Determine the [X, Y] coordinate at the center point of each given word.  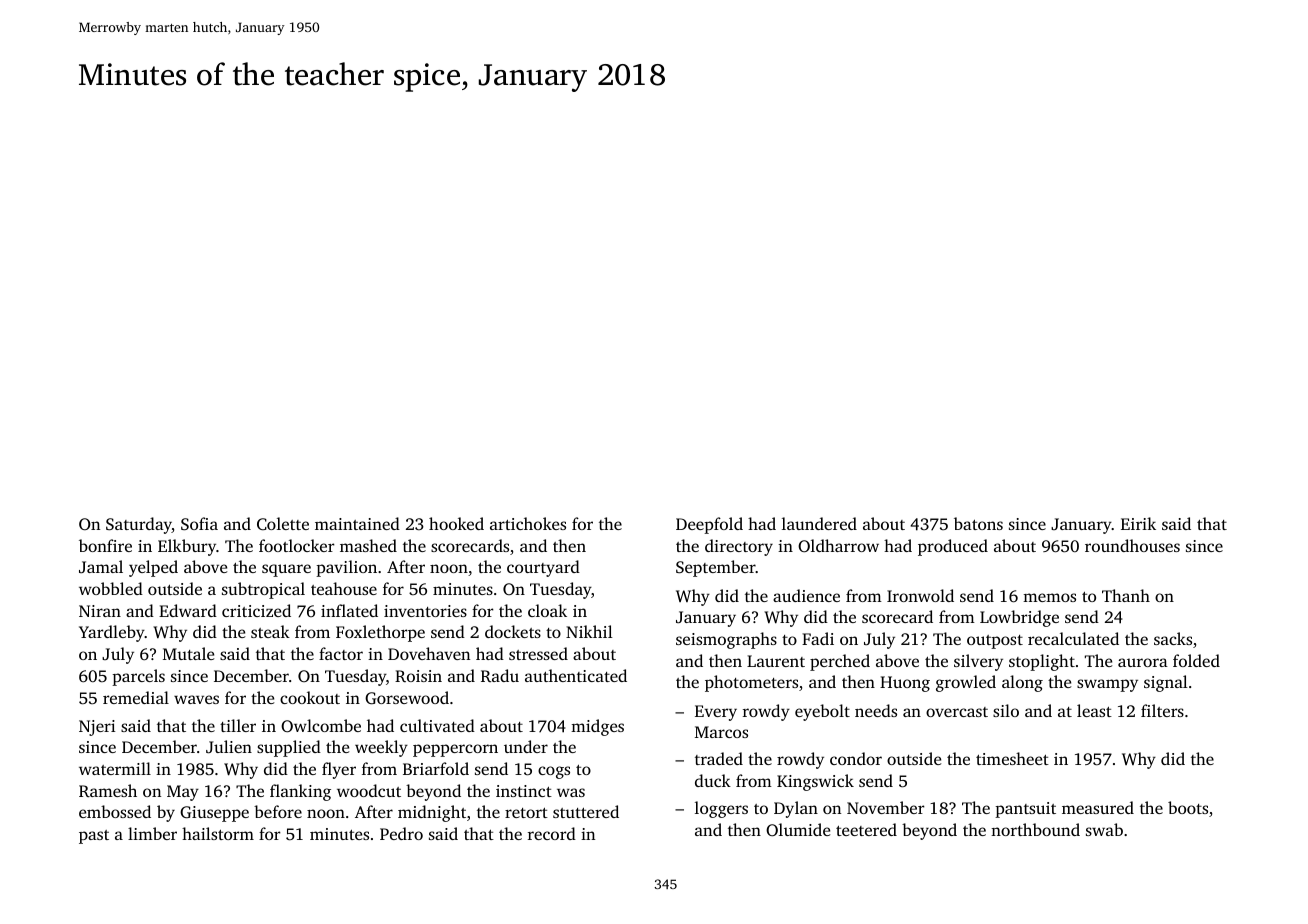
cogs [554, 772]
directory [739, 547]
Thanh [1126, 595]
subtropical [263, 590]
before [278, 811]
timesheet [1012, 758]
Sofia [199, 524]
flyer [339, 770]
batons [978, 523]
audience [806, 595]
